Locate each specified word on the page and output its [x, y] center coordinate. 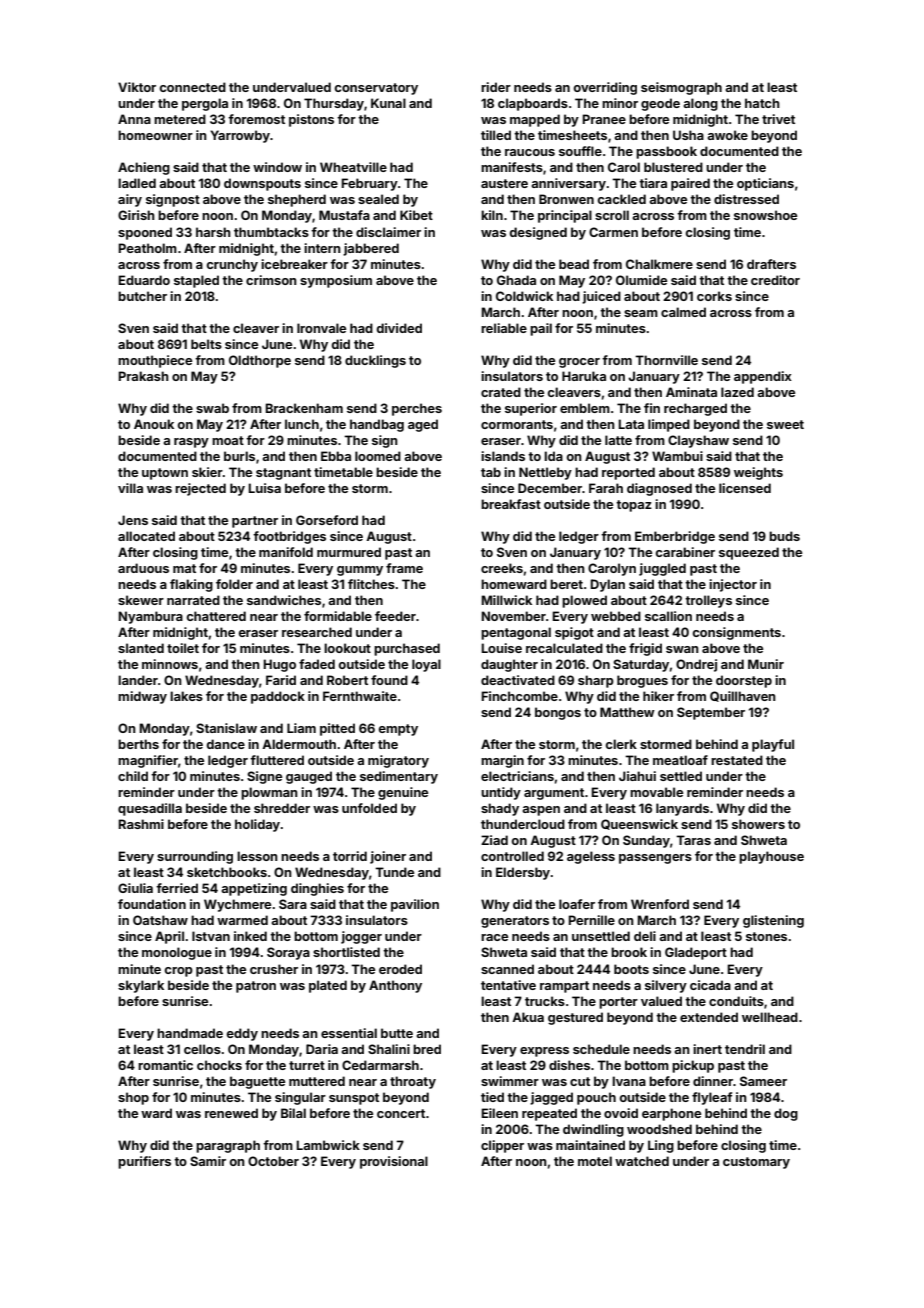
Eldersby [523, 873]
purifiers [144, 1162]
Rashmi [141, 824]
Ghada [516, 280]
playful [773, 745]
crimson [271, 280]
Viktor [137, 87]
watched [642, 1161]
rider [496, 87]
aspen [541, 811]
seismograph [681, 88]
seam [641, 313]
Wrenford [660, 904]
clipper [502, 1146]
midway [142, 697]
